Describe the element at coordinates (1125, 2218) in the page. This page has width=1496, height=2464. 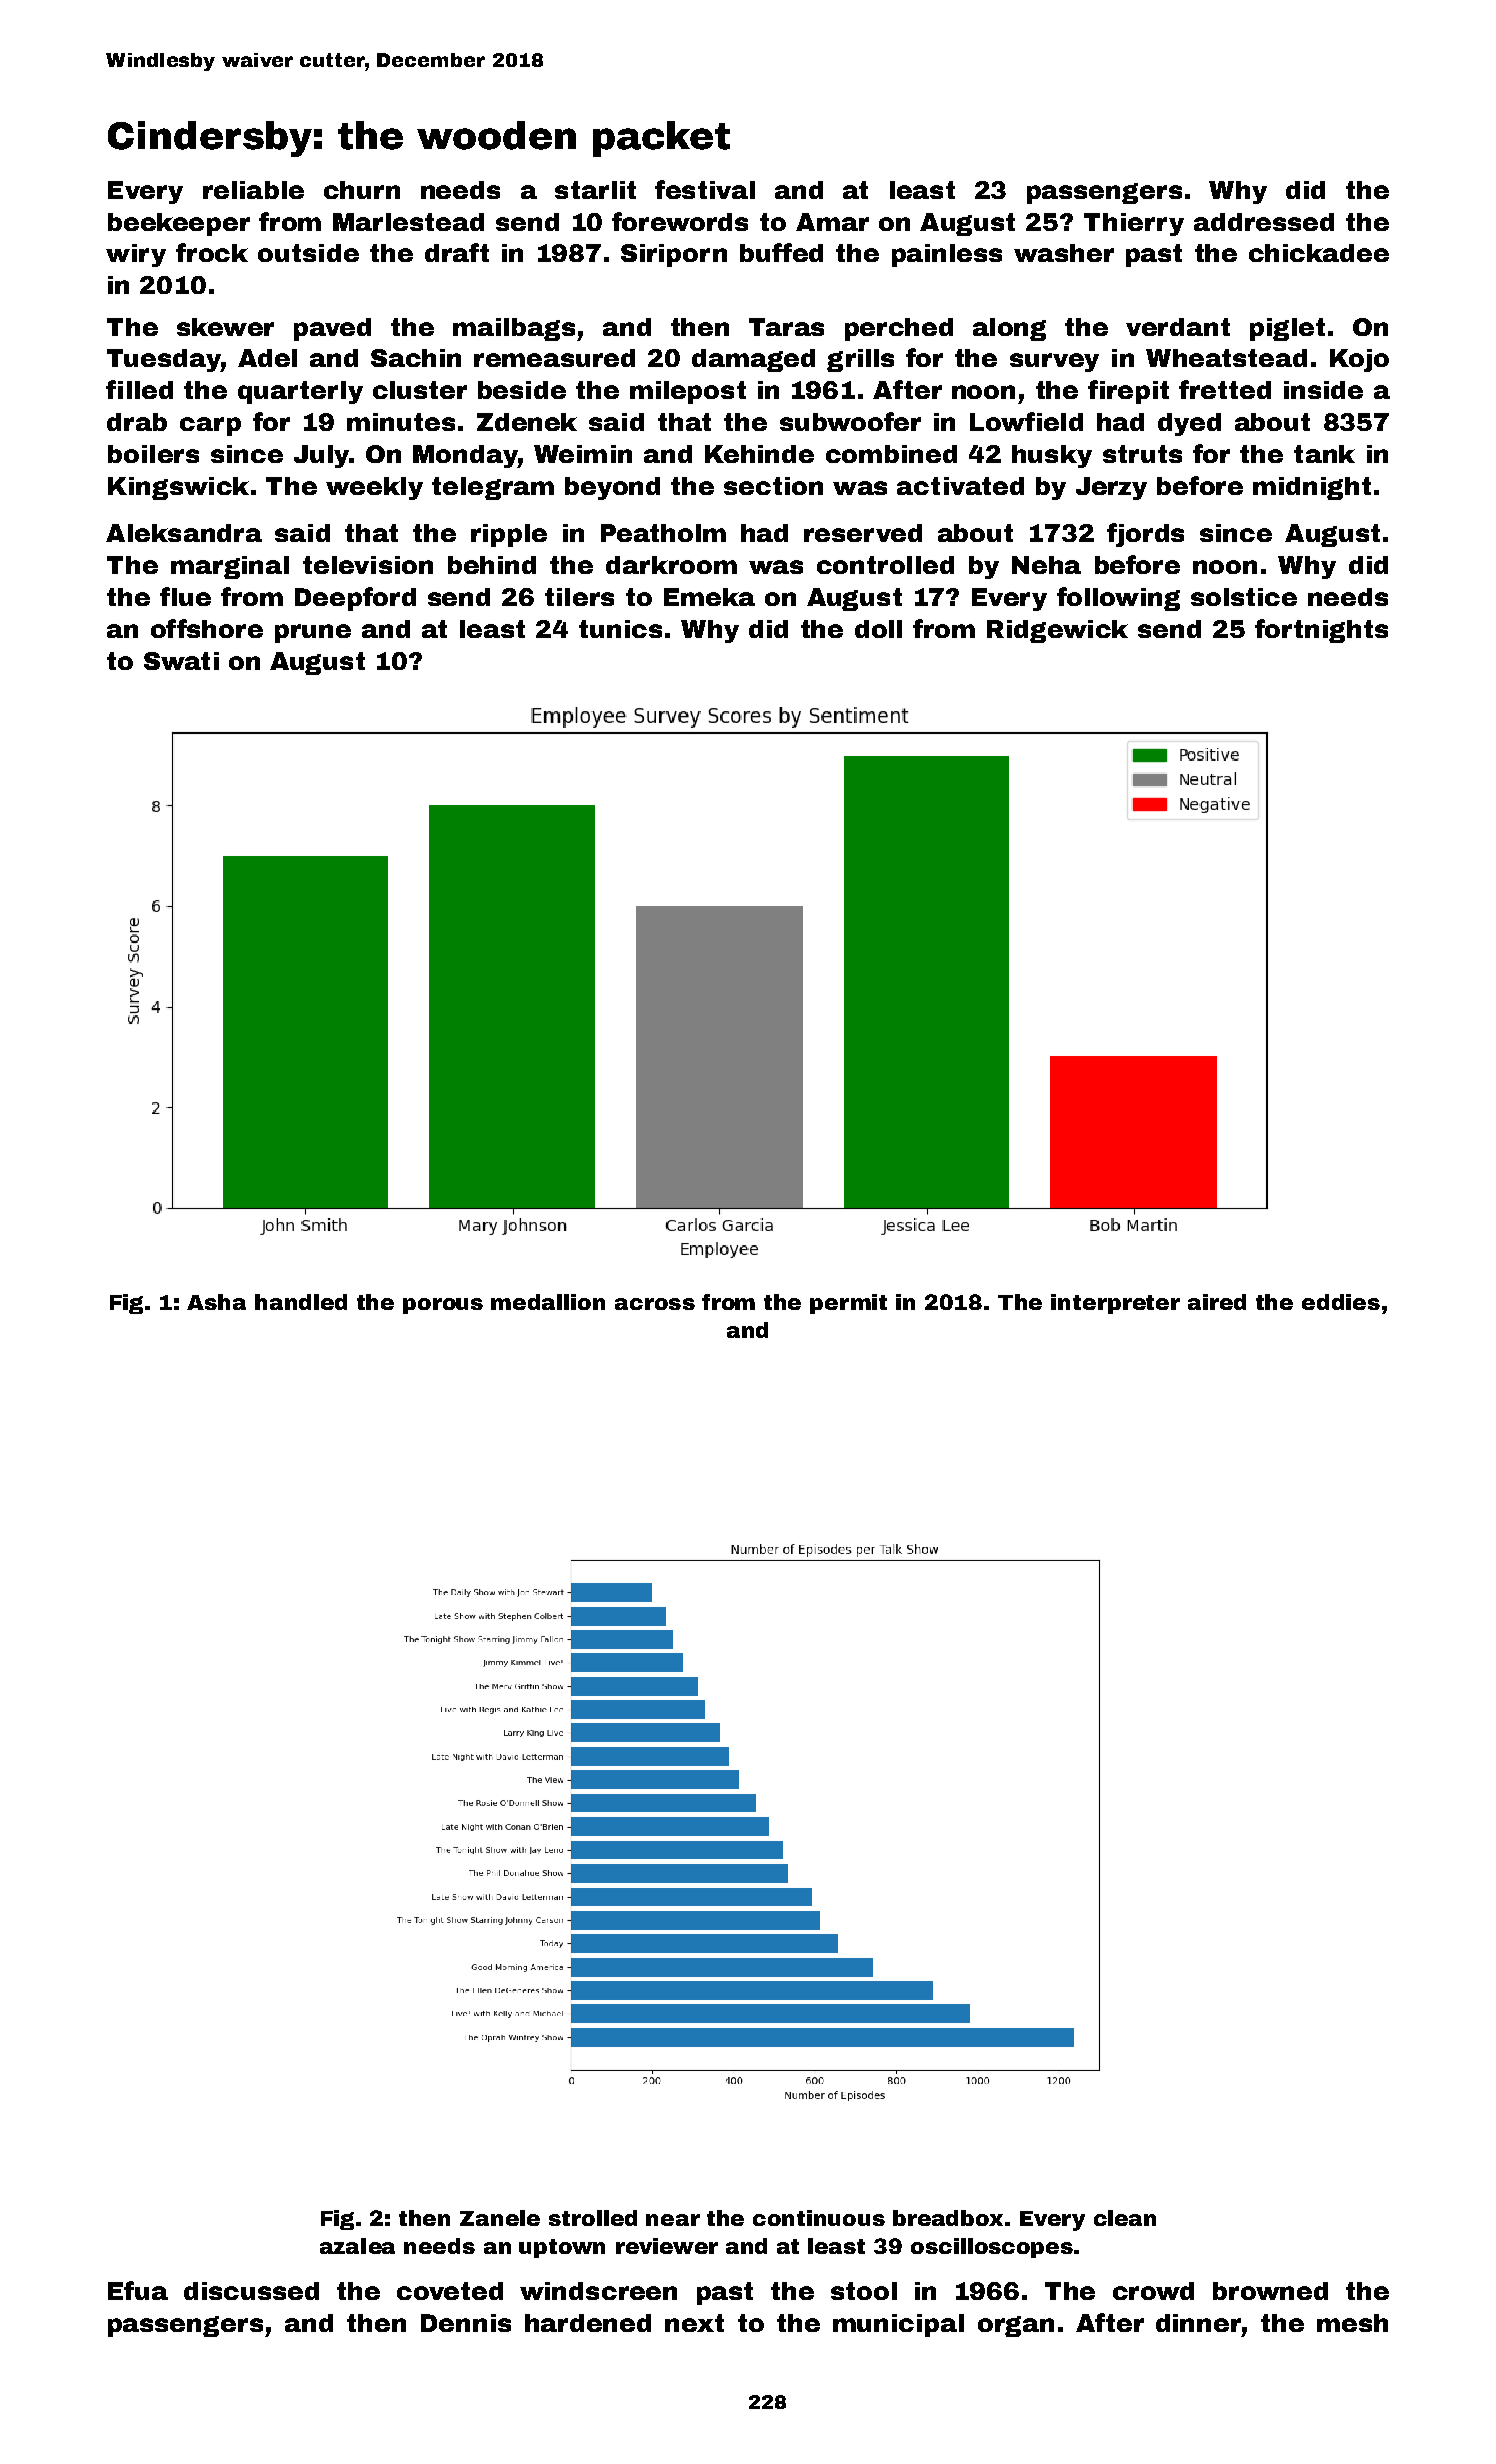
I see `clean` at that location.
